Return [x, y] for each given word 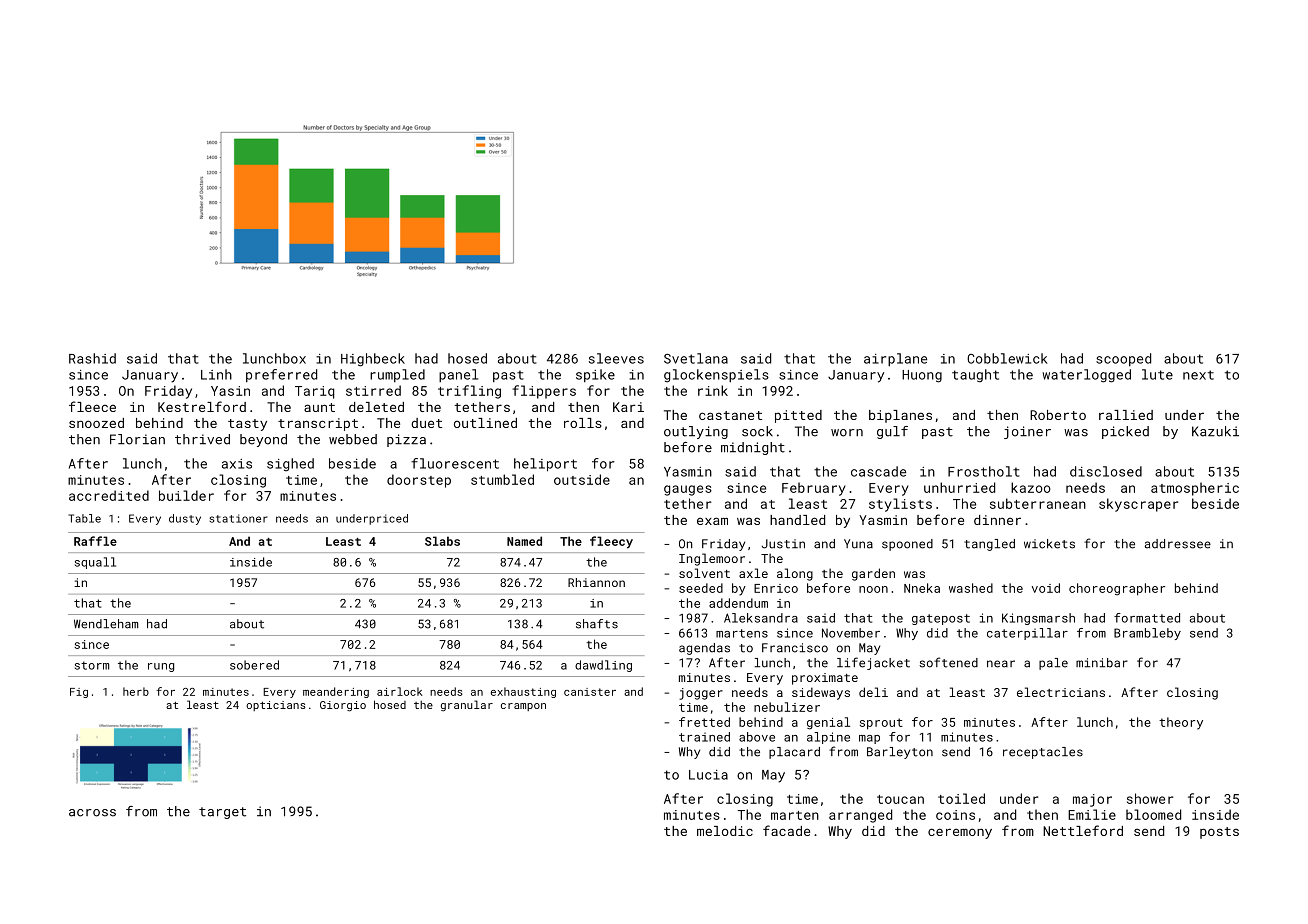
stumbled [502, 479]
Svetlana [696, 358]
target [222, 813]
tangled [989, 545]
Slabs [442, 541]
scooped [1123, 359]
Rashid [92, 358]
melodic [725, 831]
